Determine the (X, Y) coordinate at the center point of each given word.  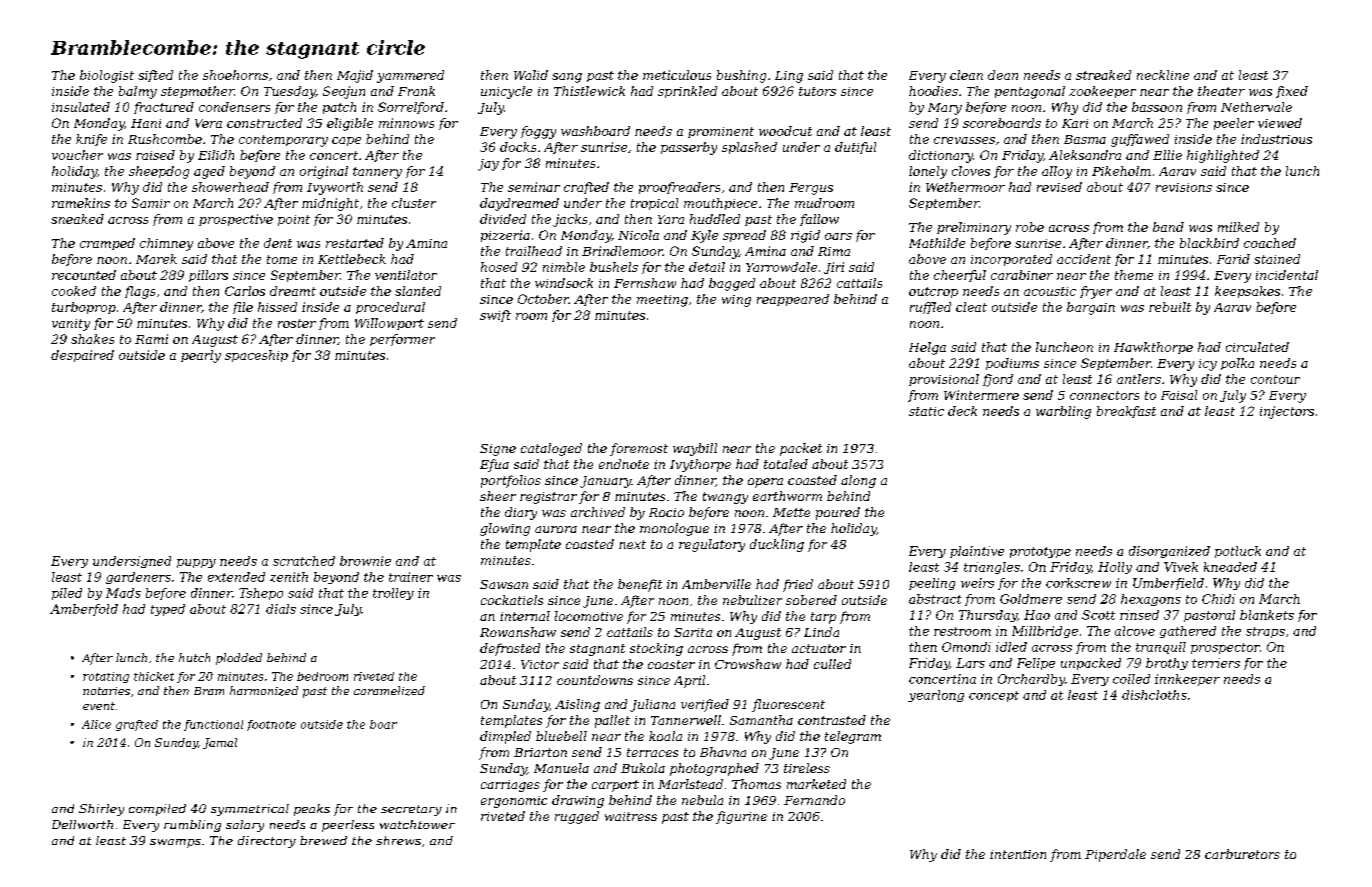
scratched (304, 561)
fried (798, 585)
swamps (175, 843)
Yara (671, 219)
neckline (1163, 75)
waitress (631, 816)
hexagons (1151, 600)
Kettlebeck (352, 259)
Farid (1233, 259)
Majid (355, 76)
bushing (741, 76)
